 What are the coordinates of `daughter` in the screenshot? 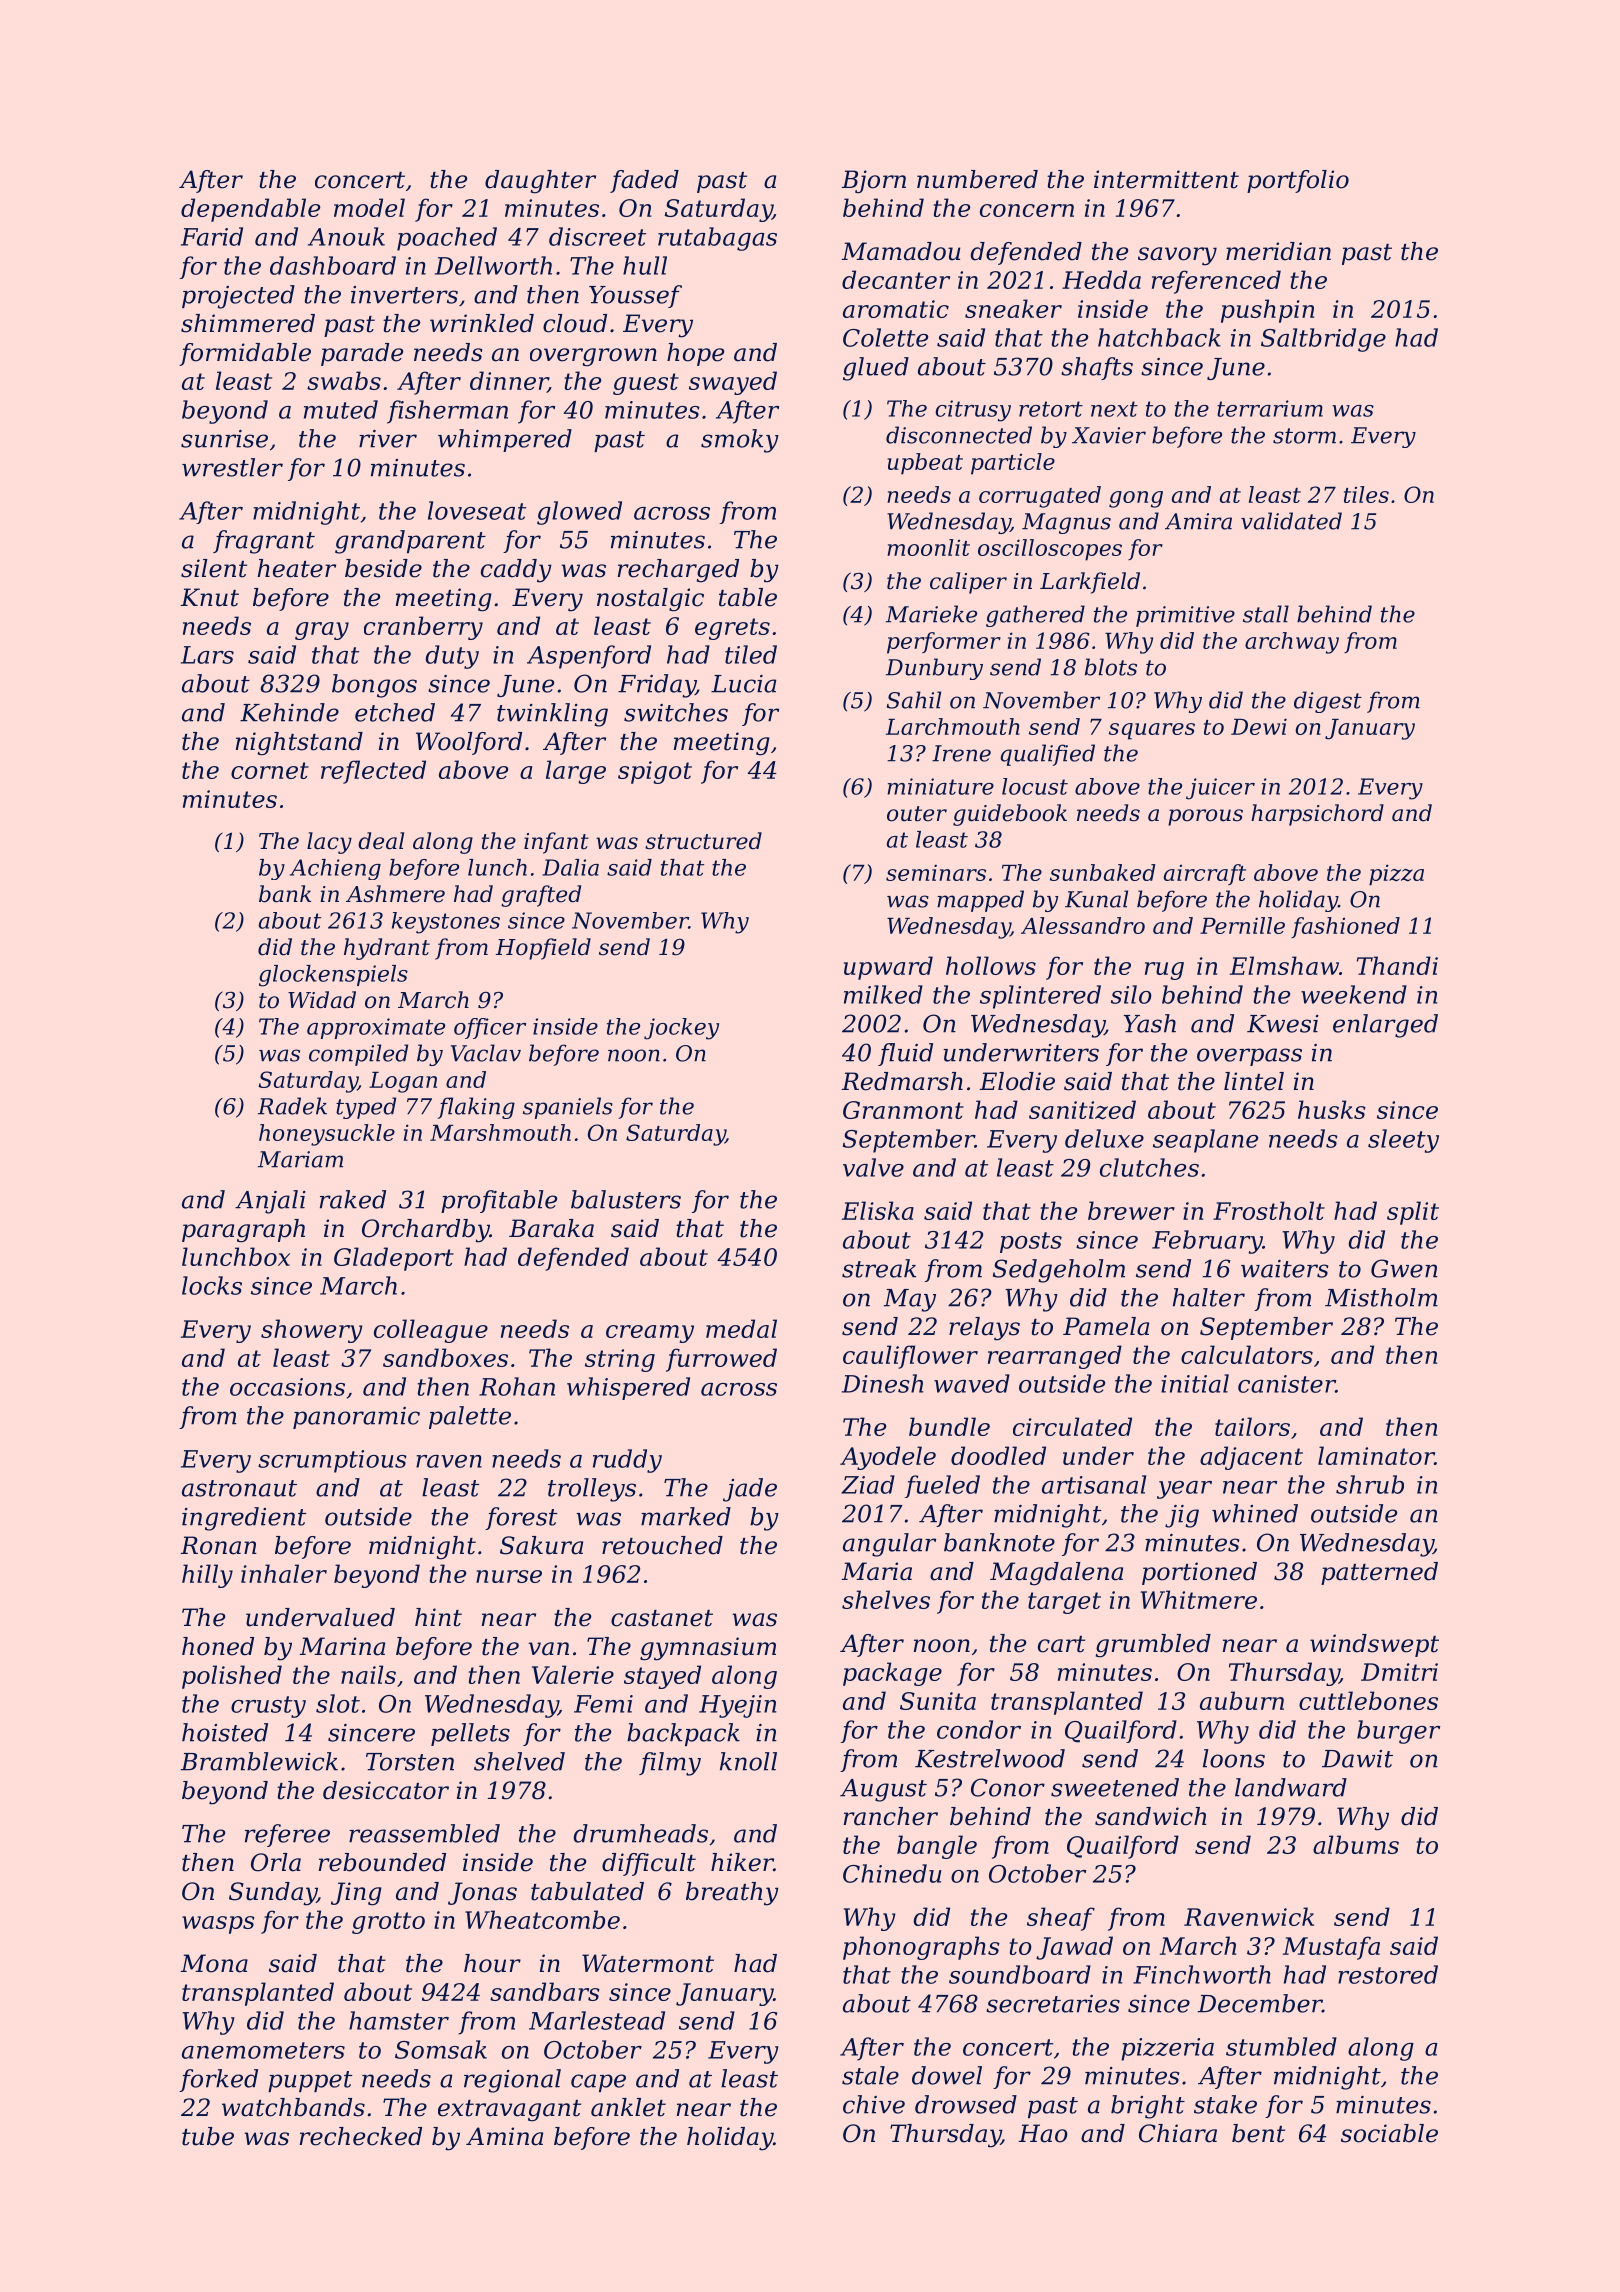 It's located at (540, 182).
